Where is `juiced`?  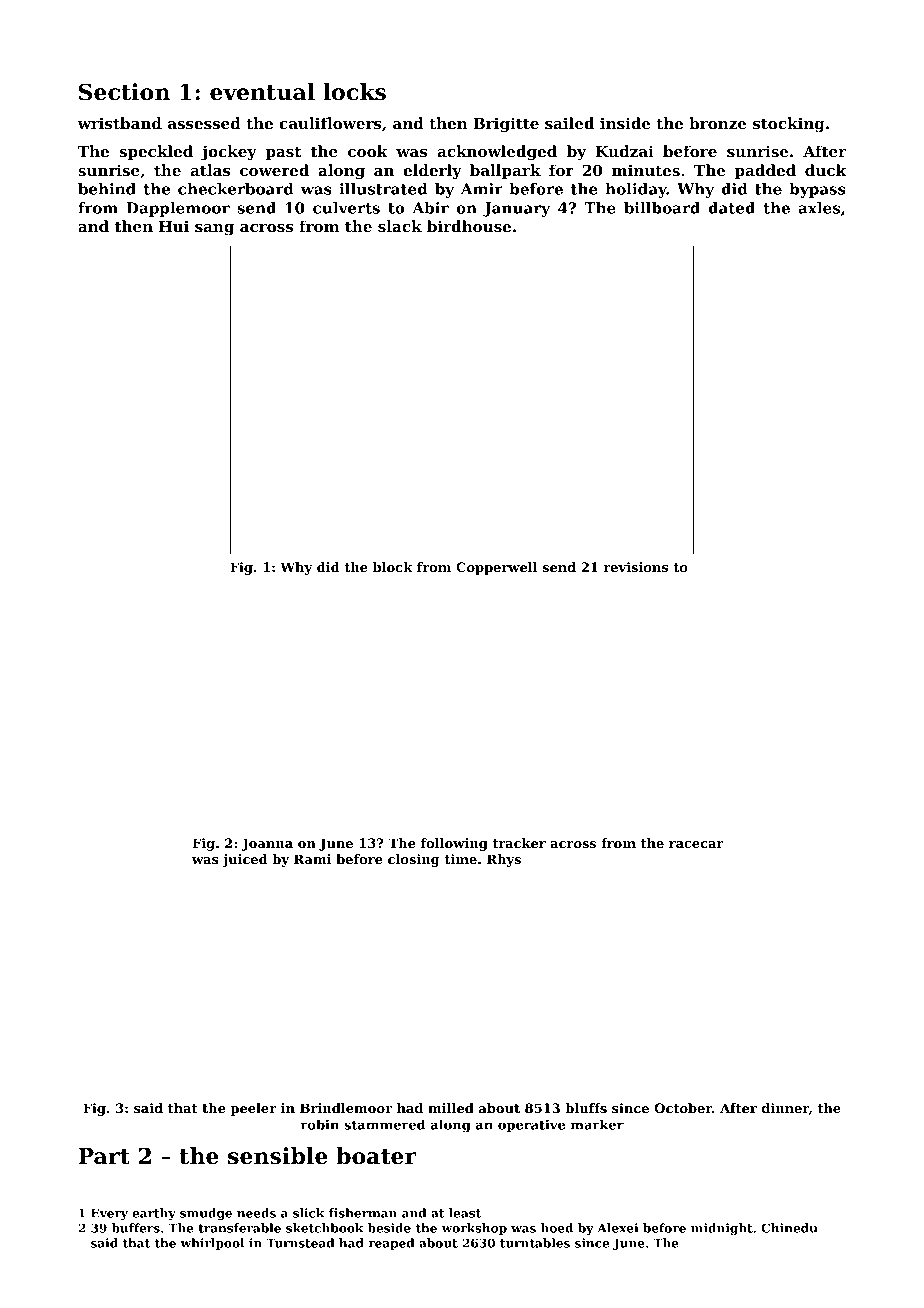
juiced is located at coordinates (245, 860).
